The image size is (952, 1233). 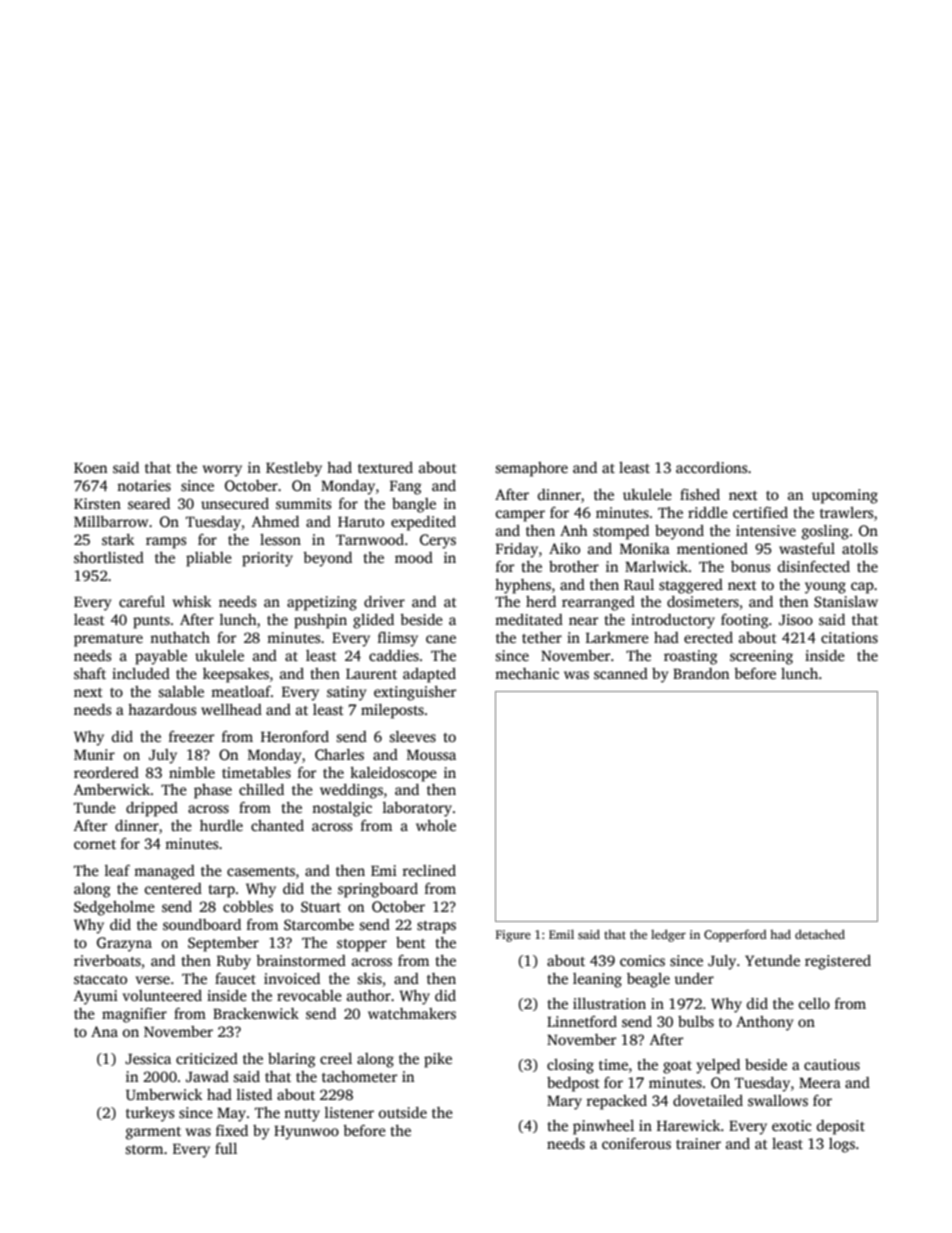 I want to click on wasteful, so click(x=807, y=548).
